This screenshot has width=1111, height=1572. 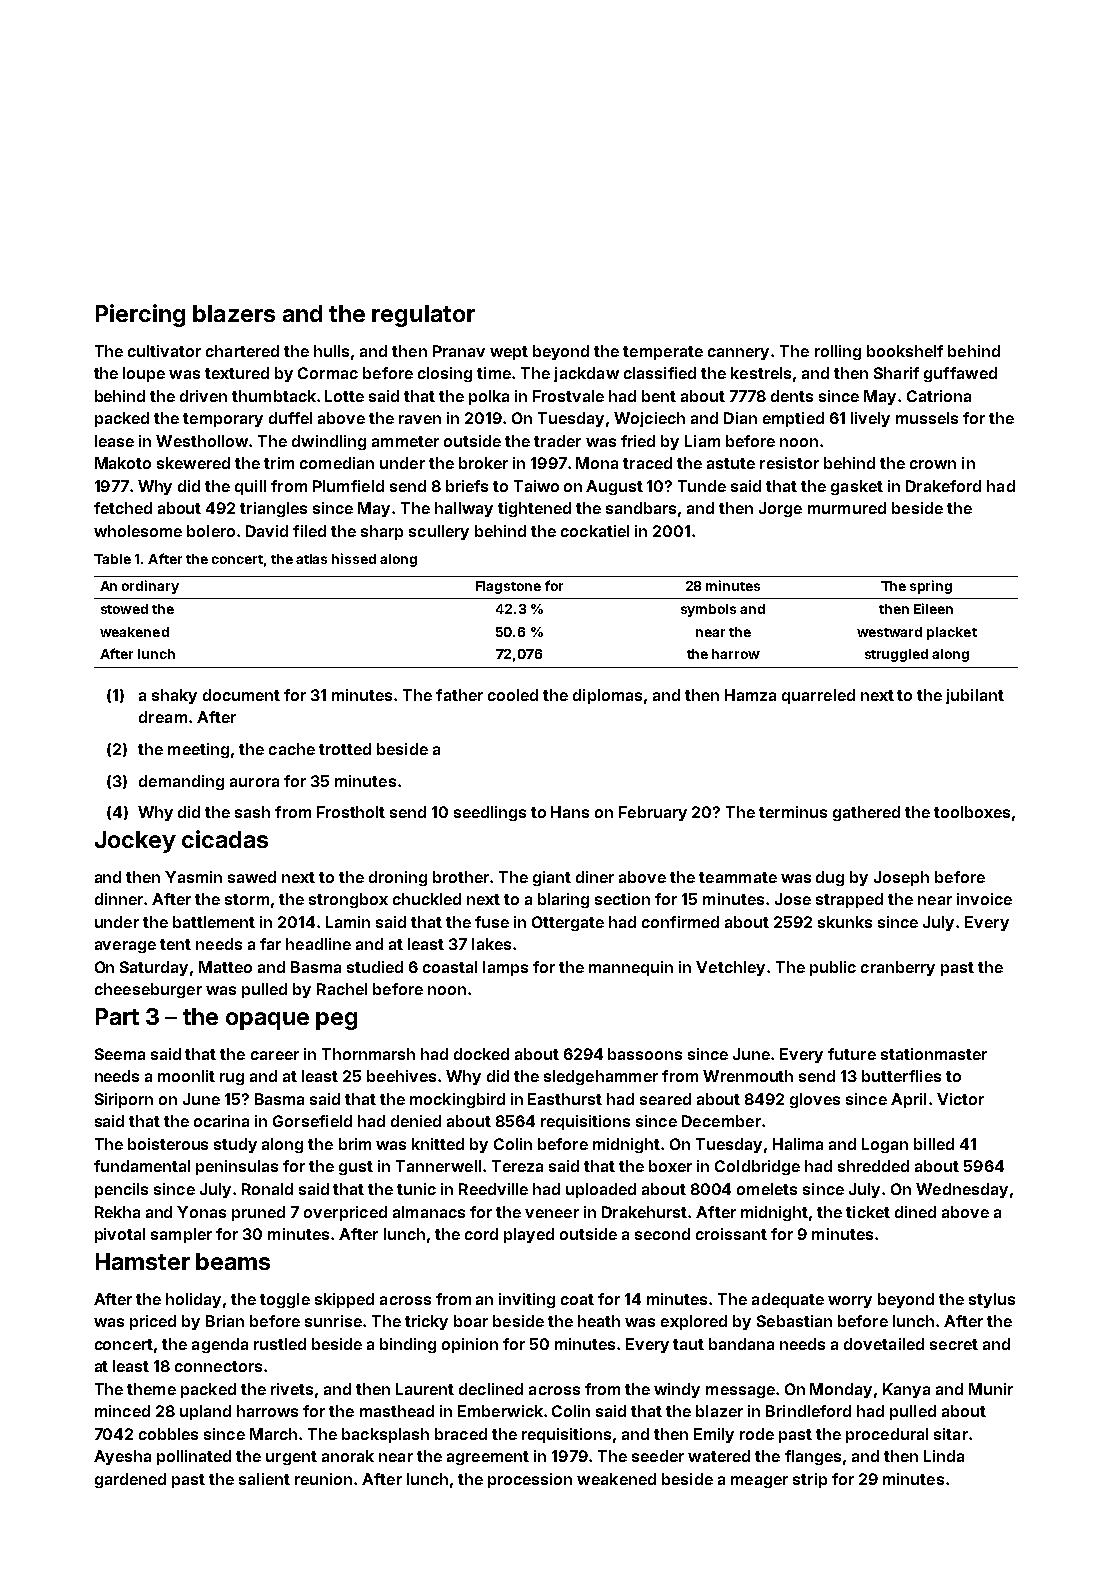 I want to click on cannery, so click(x=738, y=354).
